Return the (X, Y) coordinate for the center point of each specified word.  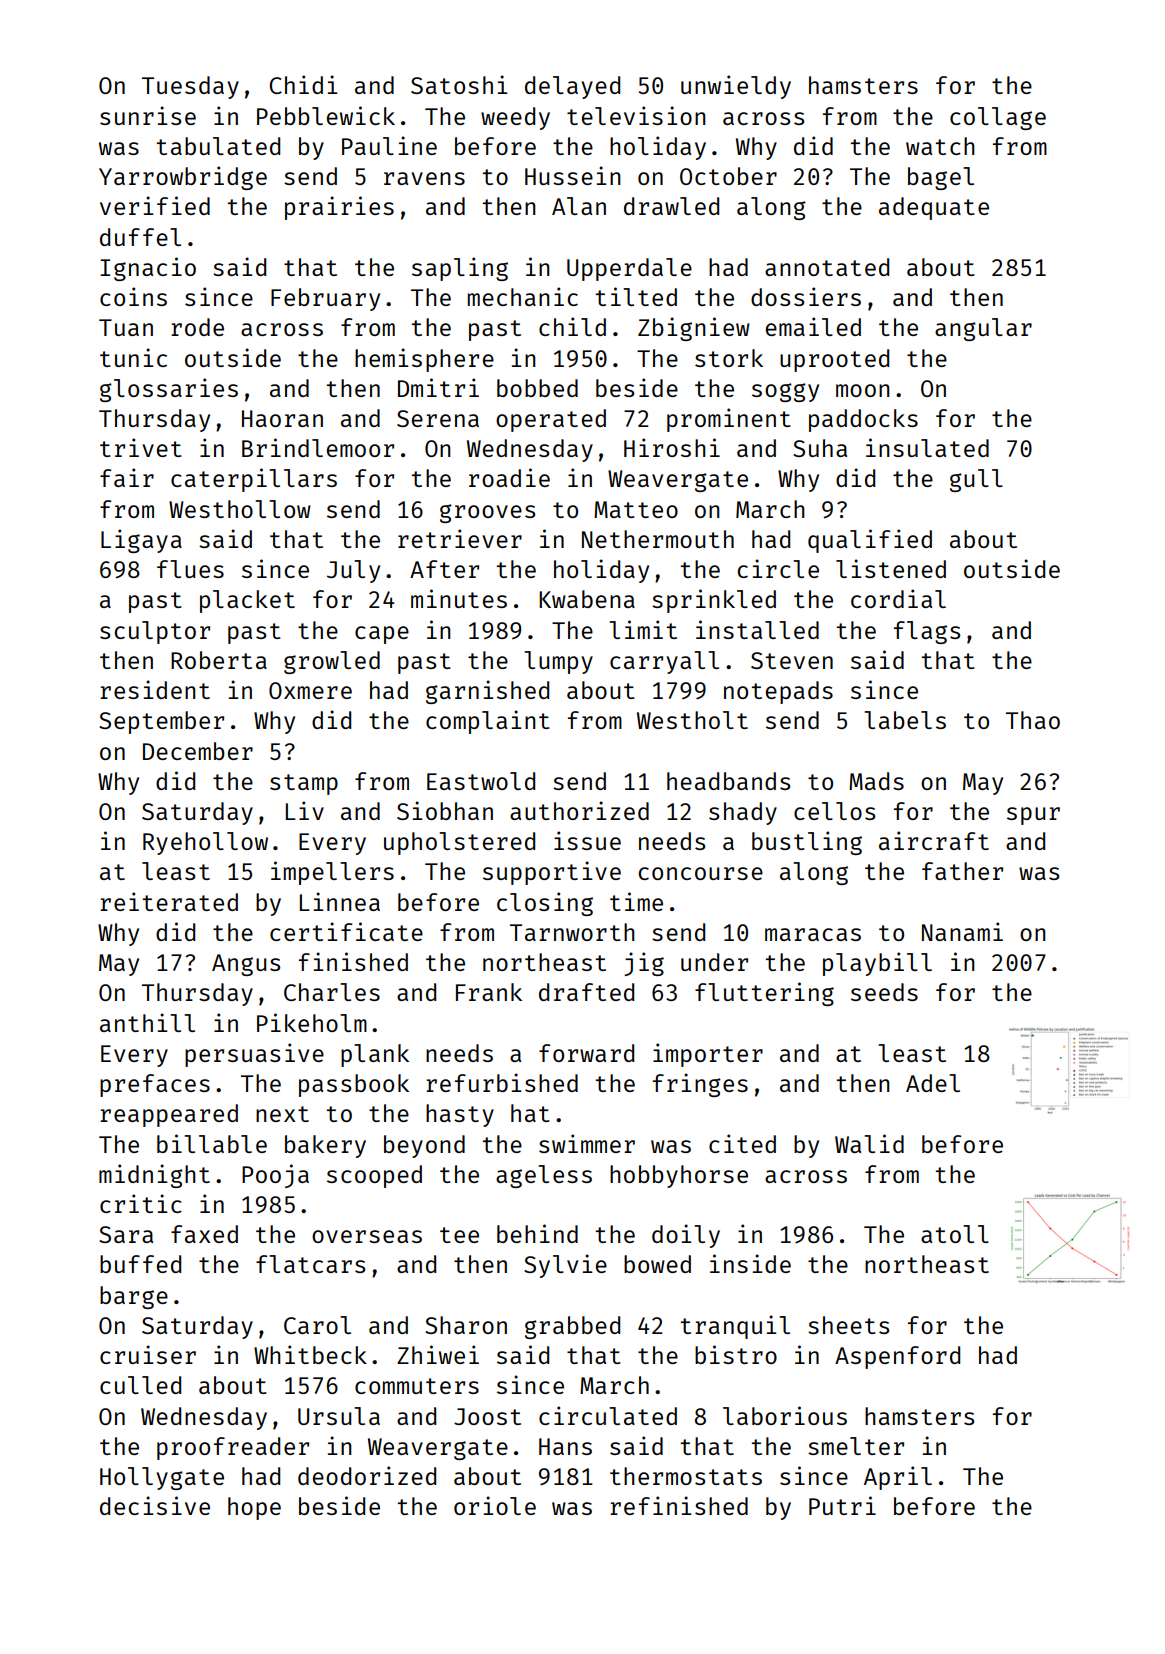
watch (940, 146)
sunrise (148, 115)
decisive (155, 1505)
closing (545, 904)
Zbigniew (694, 329)
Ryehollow (205, 843)
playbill (877, 964)
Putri (842, 1505)
